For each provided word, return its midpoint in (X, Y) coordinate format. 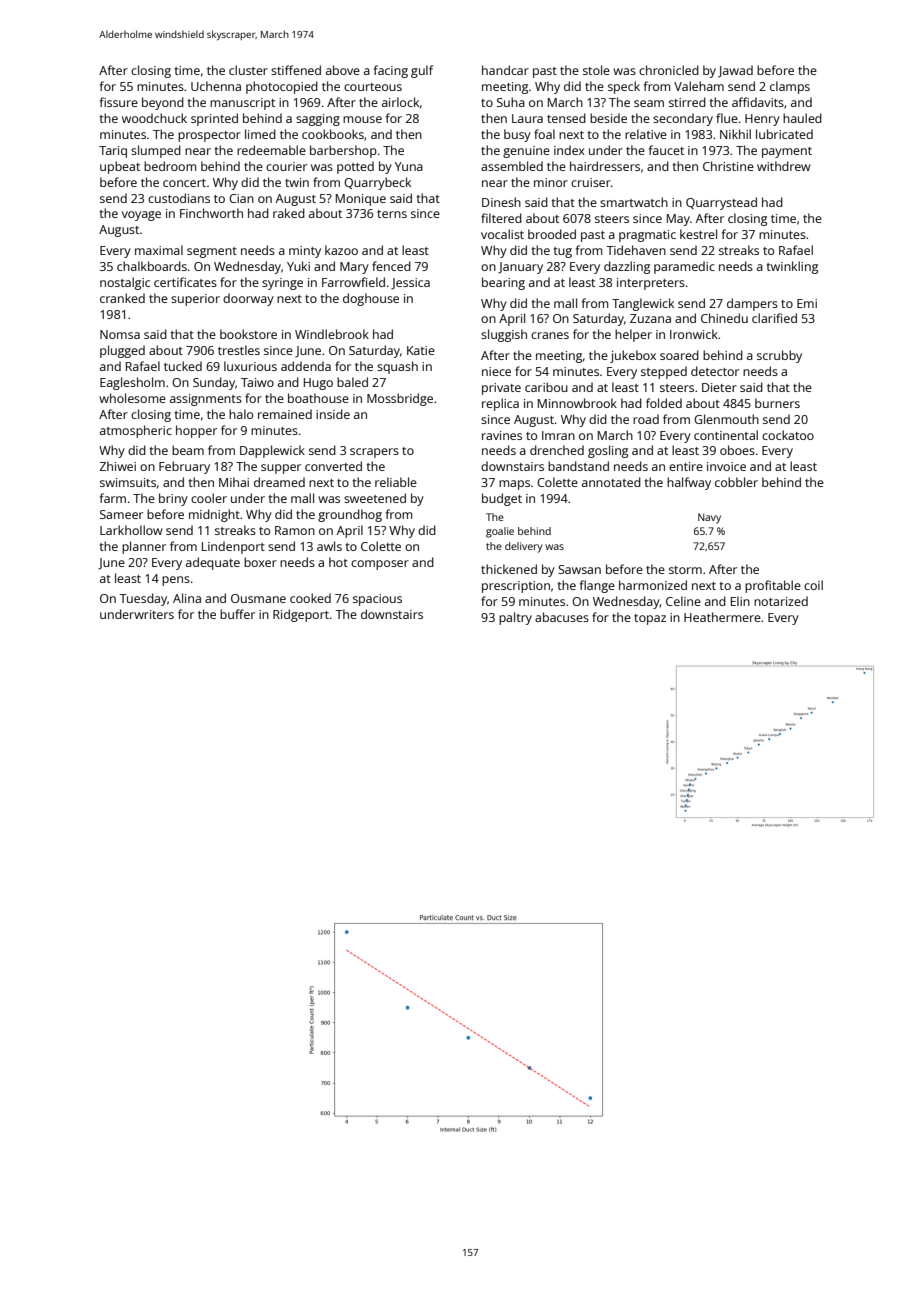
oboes (737, 450)
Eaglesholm (132, 383)
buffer (237, 614)
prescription (516, 587)
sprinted (214, 119)
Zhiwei (117, 466)
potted (355, 167)
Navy (709, 518)
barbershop (343, 151)
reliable (396, 482)
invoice (726, 466)
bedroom (170, 166)
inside (333, 414)
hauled (802, 118)
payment (787, 152)
